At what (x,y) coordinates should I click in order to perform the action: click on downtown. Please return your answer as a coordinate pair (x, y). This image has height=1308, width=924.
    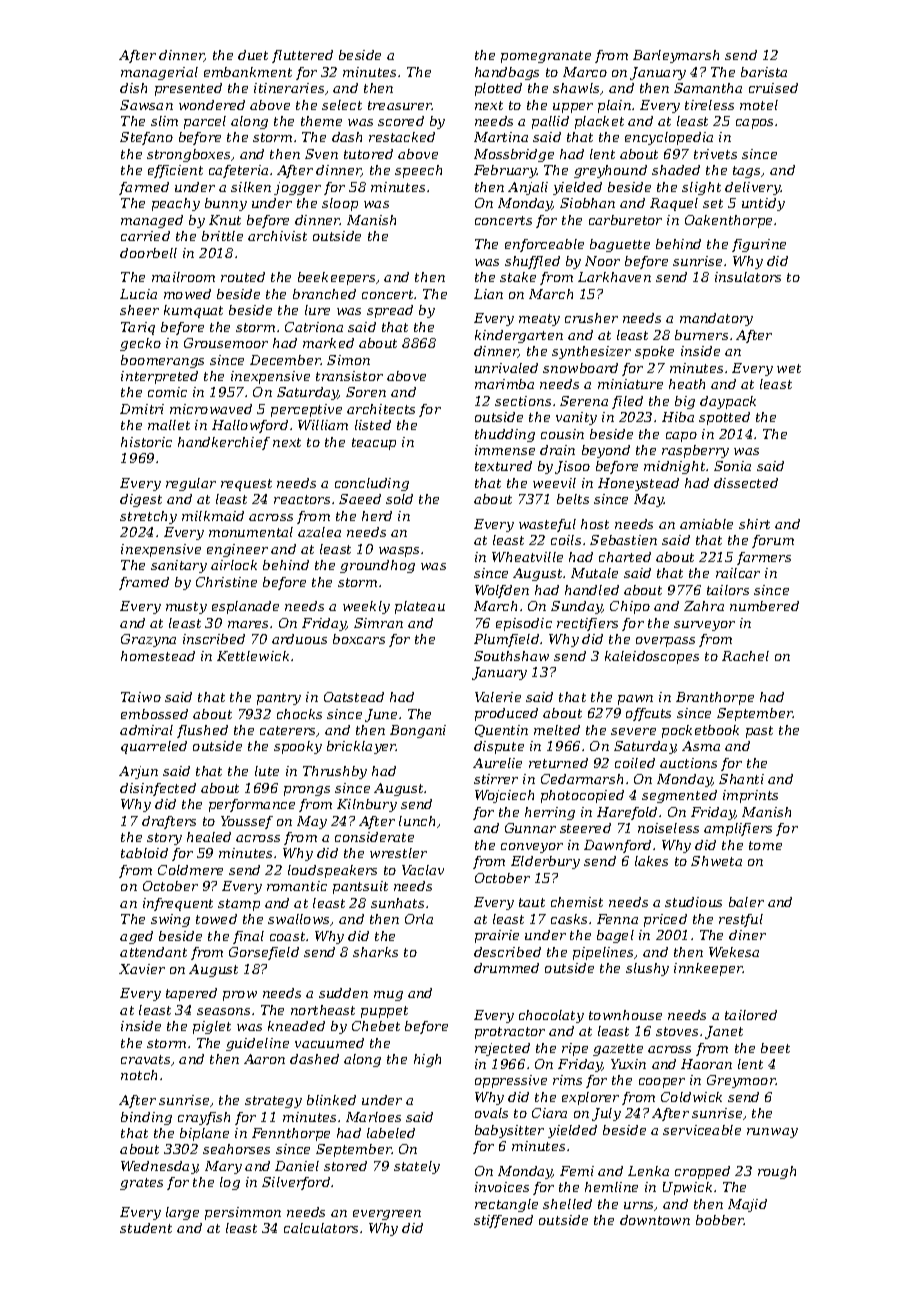
    Looking at the image, I should click on (655, 1220).
